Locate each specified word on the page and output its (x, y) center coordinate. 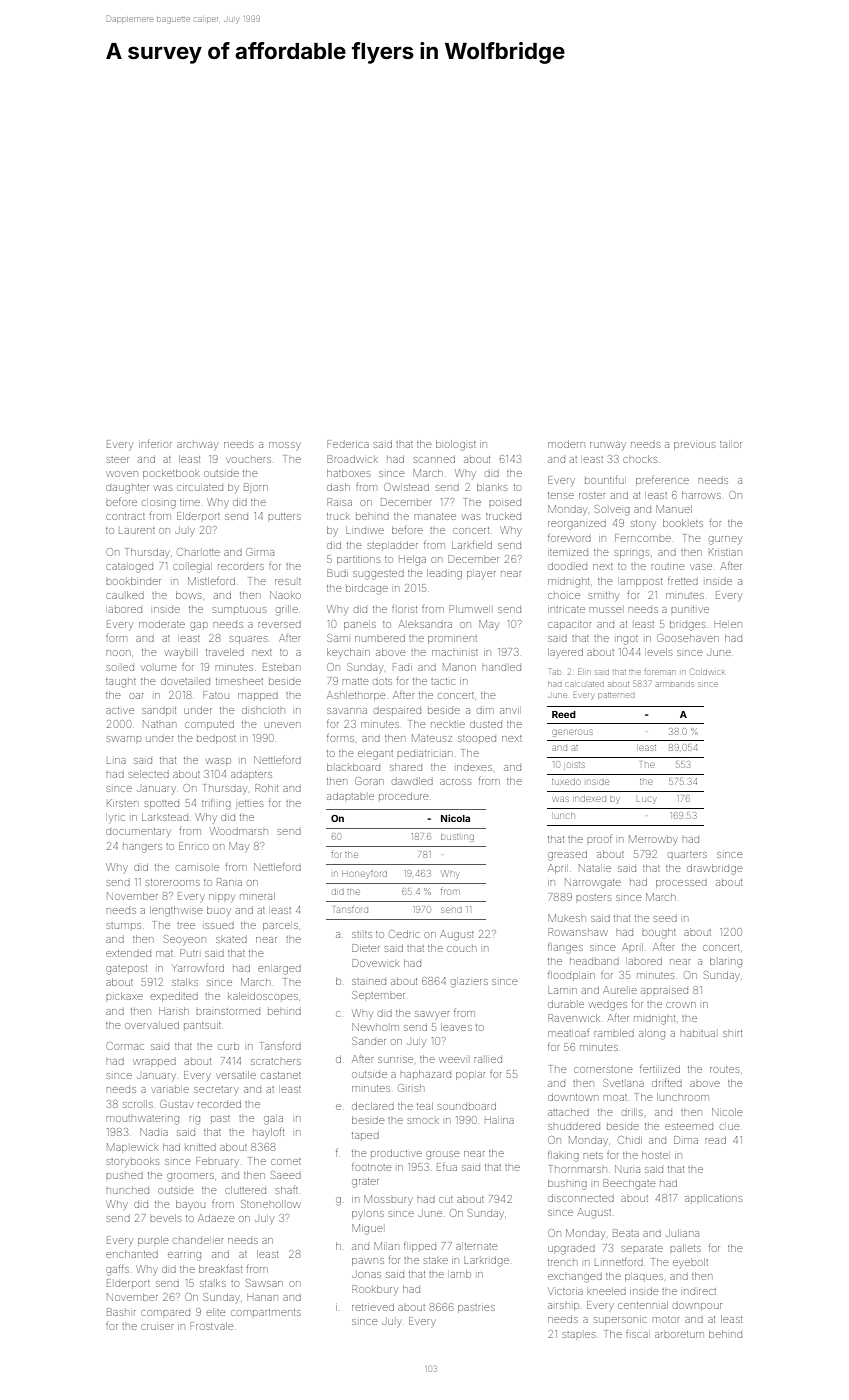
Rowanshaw (578, 932)
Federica (348, 444)
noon (118, 653)
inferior (155, 444)
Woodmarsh (239, 831)
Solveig (612, 510)
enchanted (132, 1254)
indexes (474, 768)
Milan (386, 1246)
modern (566, 444)
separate (642, 1248)
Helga (412, 560)
